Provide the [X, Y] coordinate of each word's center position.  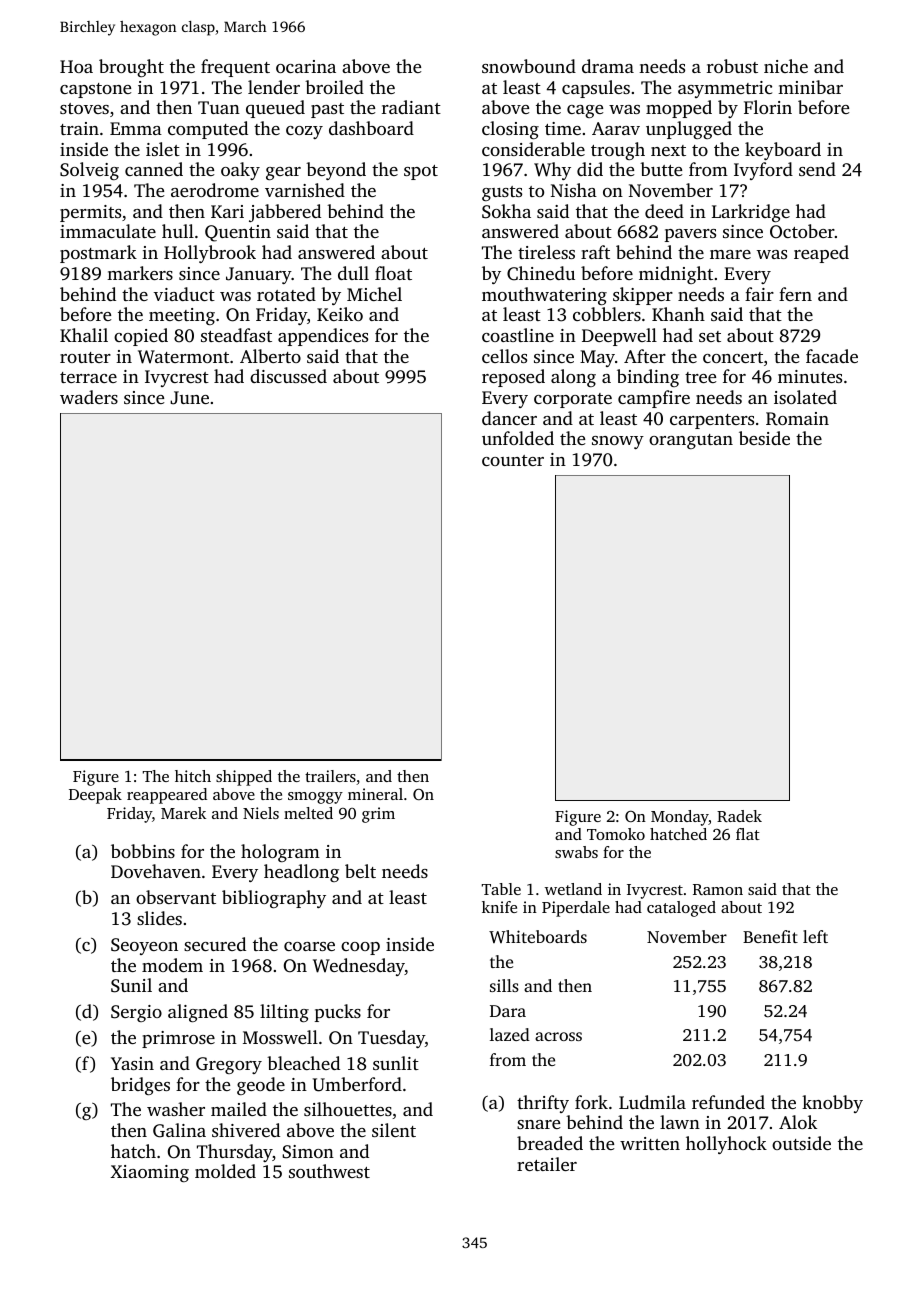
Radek [739, 816]
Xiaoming [149, 1173]
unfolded [518, 438]
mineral [375, 794]
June [189, 398]
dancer [509, 418]
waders [89, 397]
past [327, 110]
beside [764, 438]
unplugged [689, 130]
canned [154, 169]
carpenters [712, 421]
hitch [193, 776]
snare [538, 1124]
